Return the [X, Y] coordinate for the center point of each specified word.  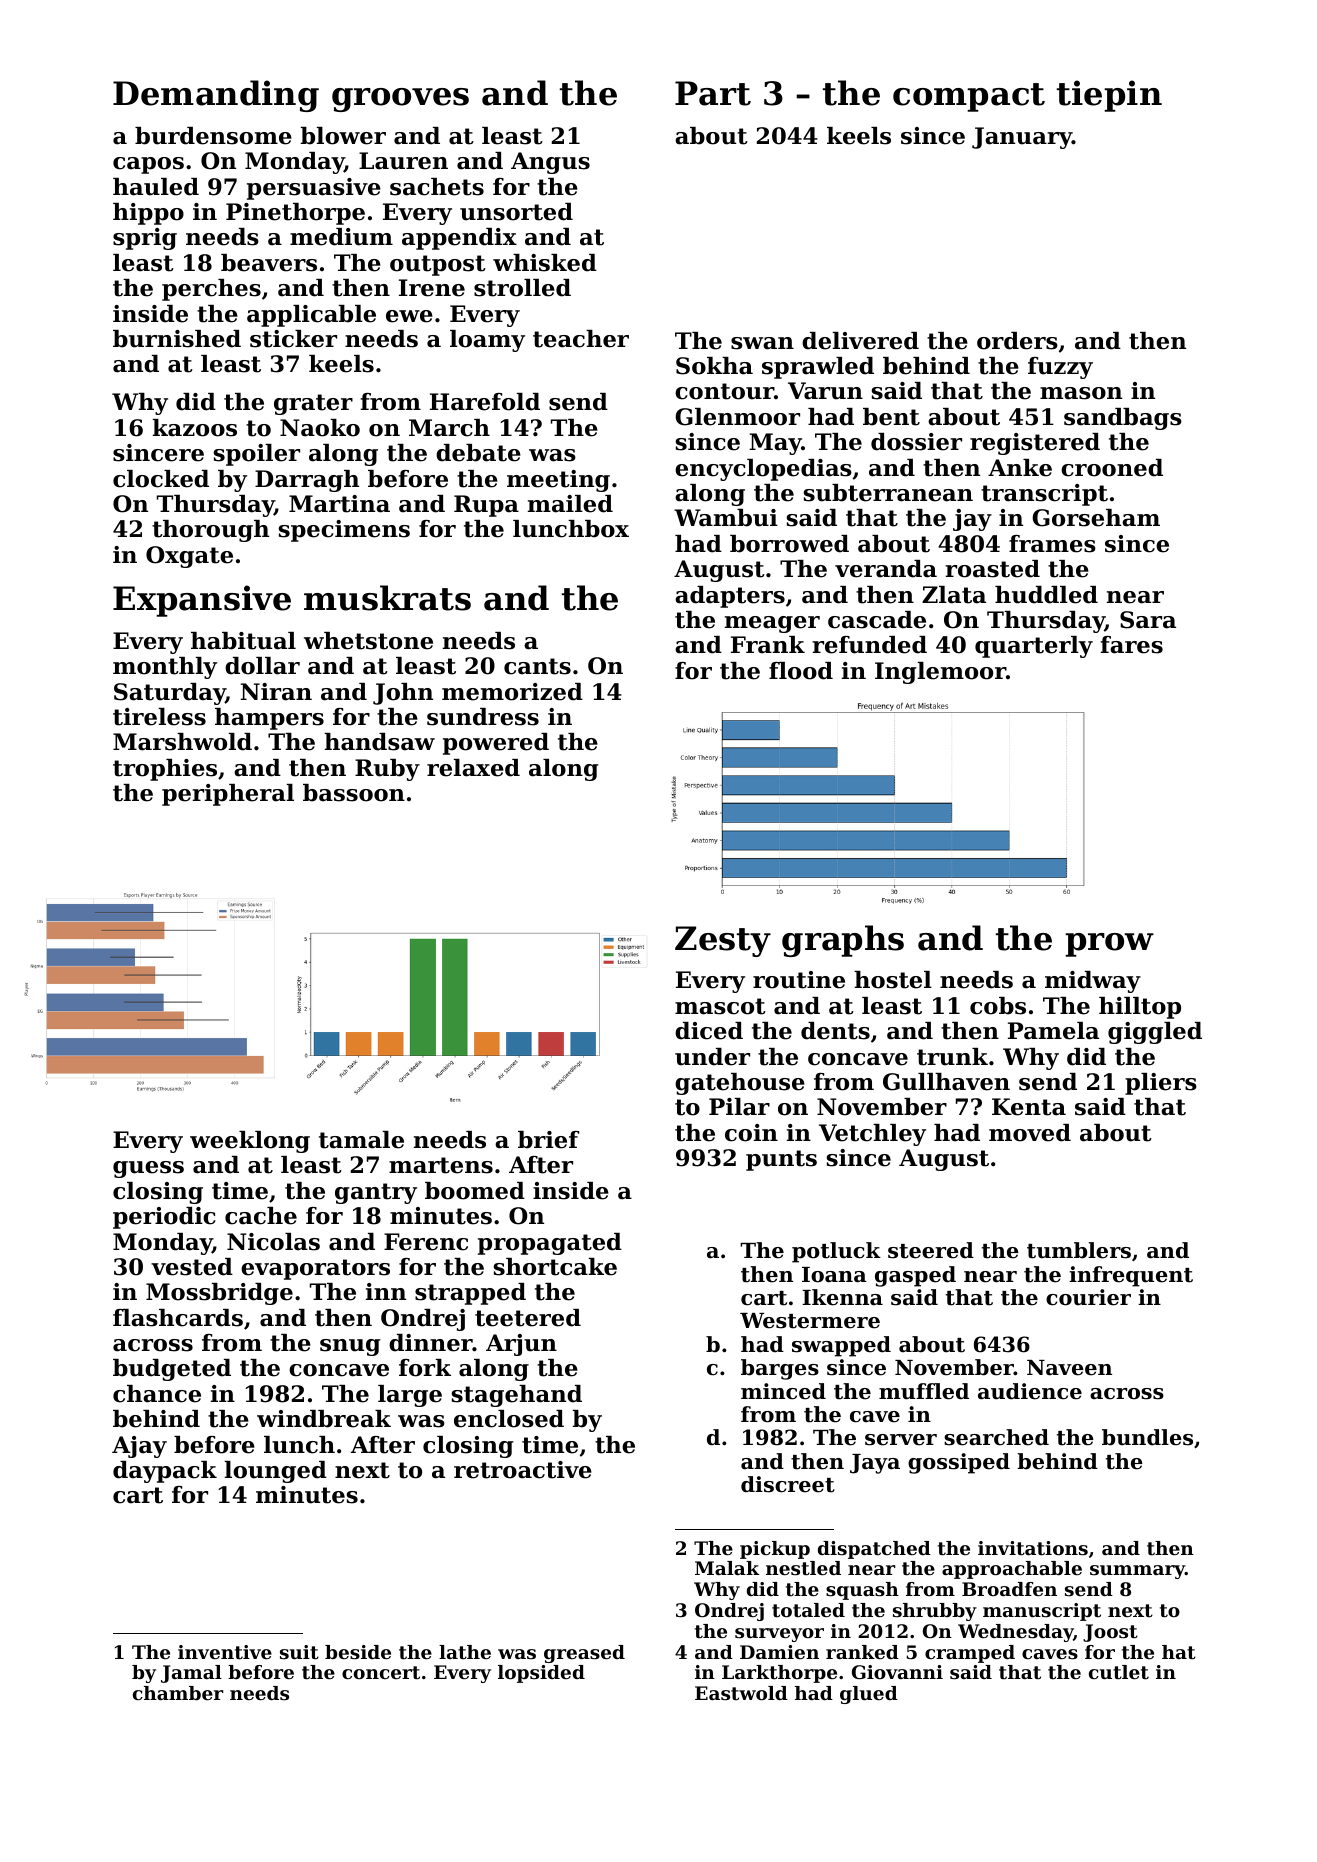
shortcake [555, 1267]
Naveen [1069, 1368]
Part [713, 93]
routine [799, 980]
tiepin [1109, 96]
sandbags [1123, 419]
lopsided [541, 1674]
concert [381, 1672]
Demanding [216, 96]
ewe [409, 316]
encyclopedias [763, 470]
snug [350, 1347]
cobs [998, 1006]
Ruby [387, 770]
